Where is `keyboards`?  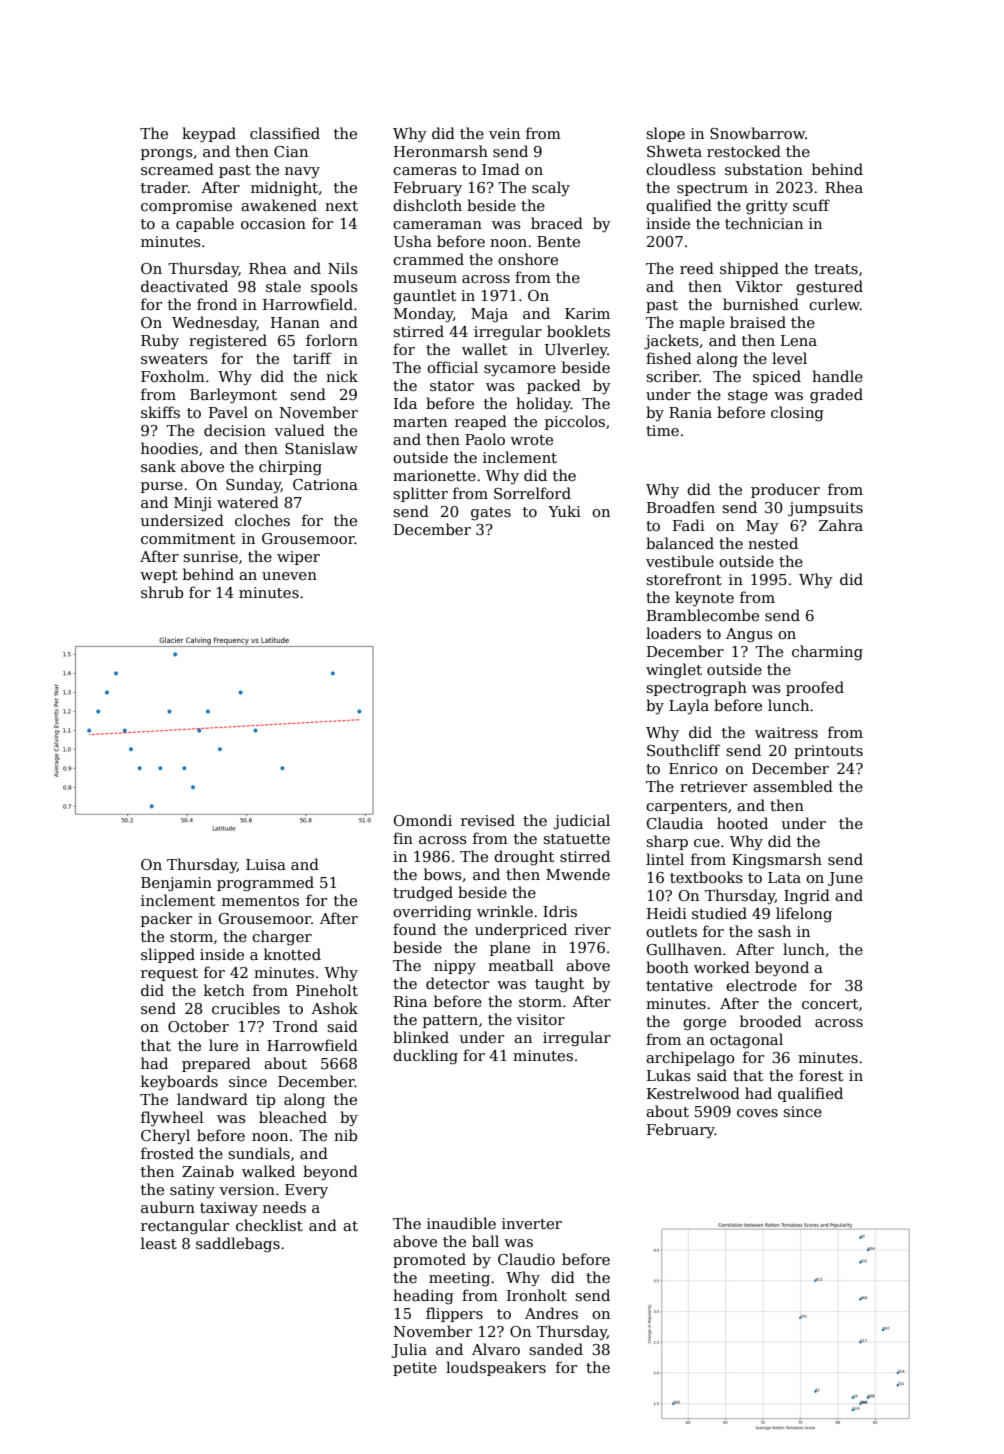 keyboards is located at coordinates (179, 1083).
